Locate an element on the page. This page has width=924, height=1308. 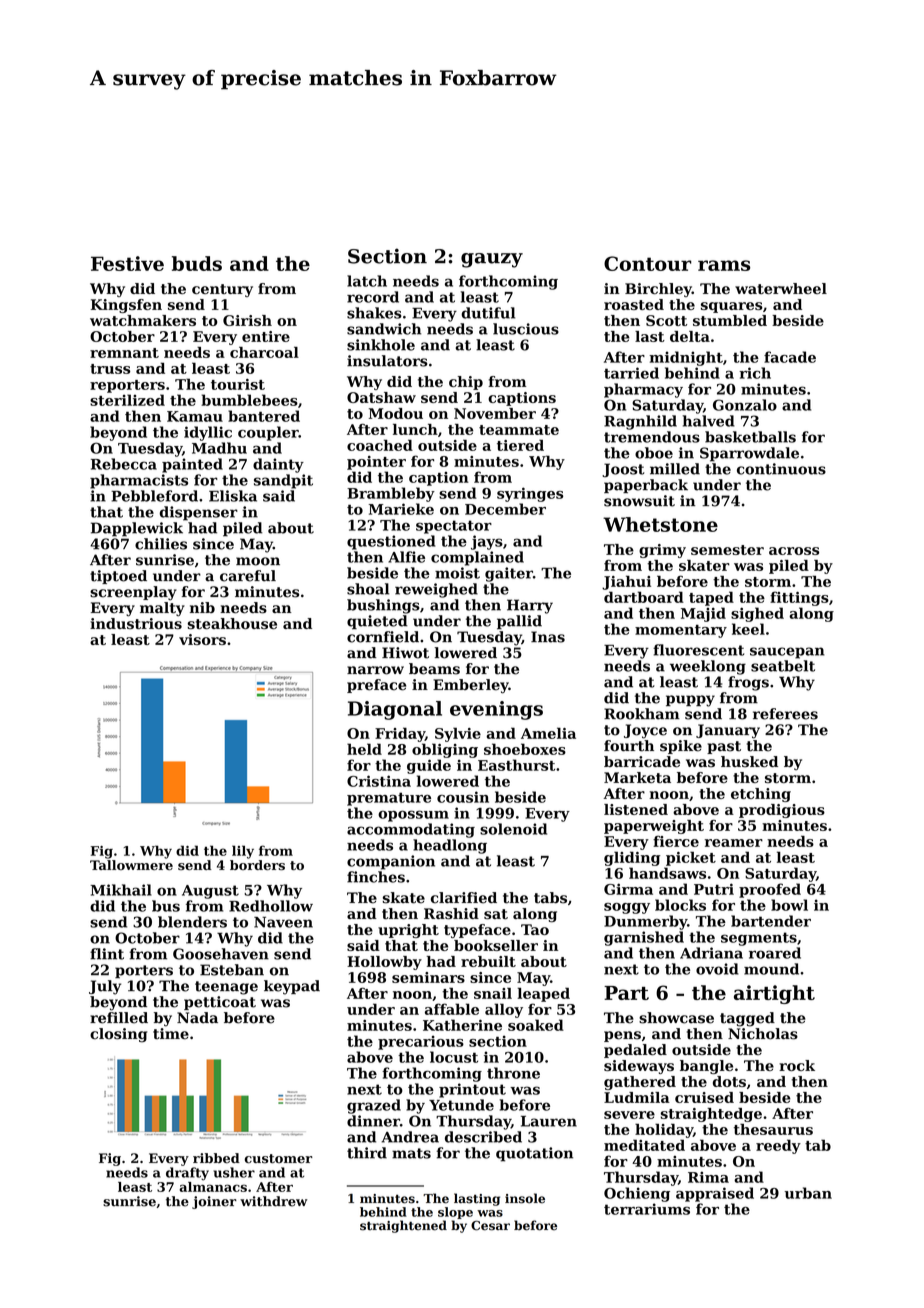
saucepan is located at coordinates (787, 653).
